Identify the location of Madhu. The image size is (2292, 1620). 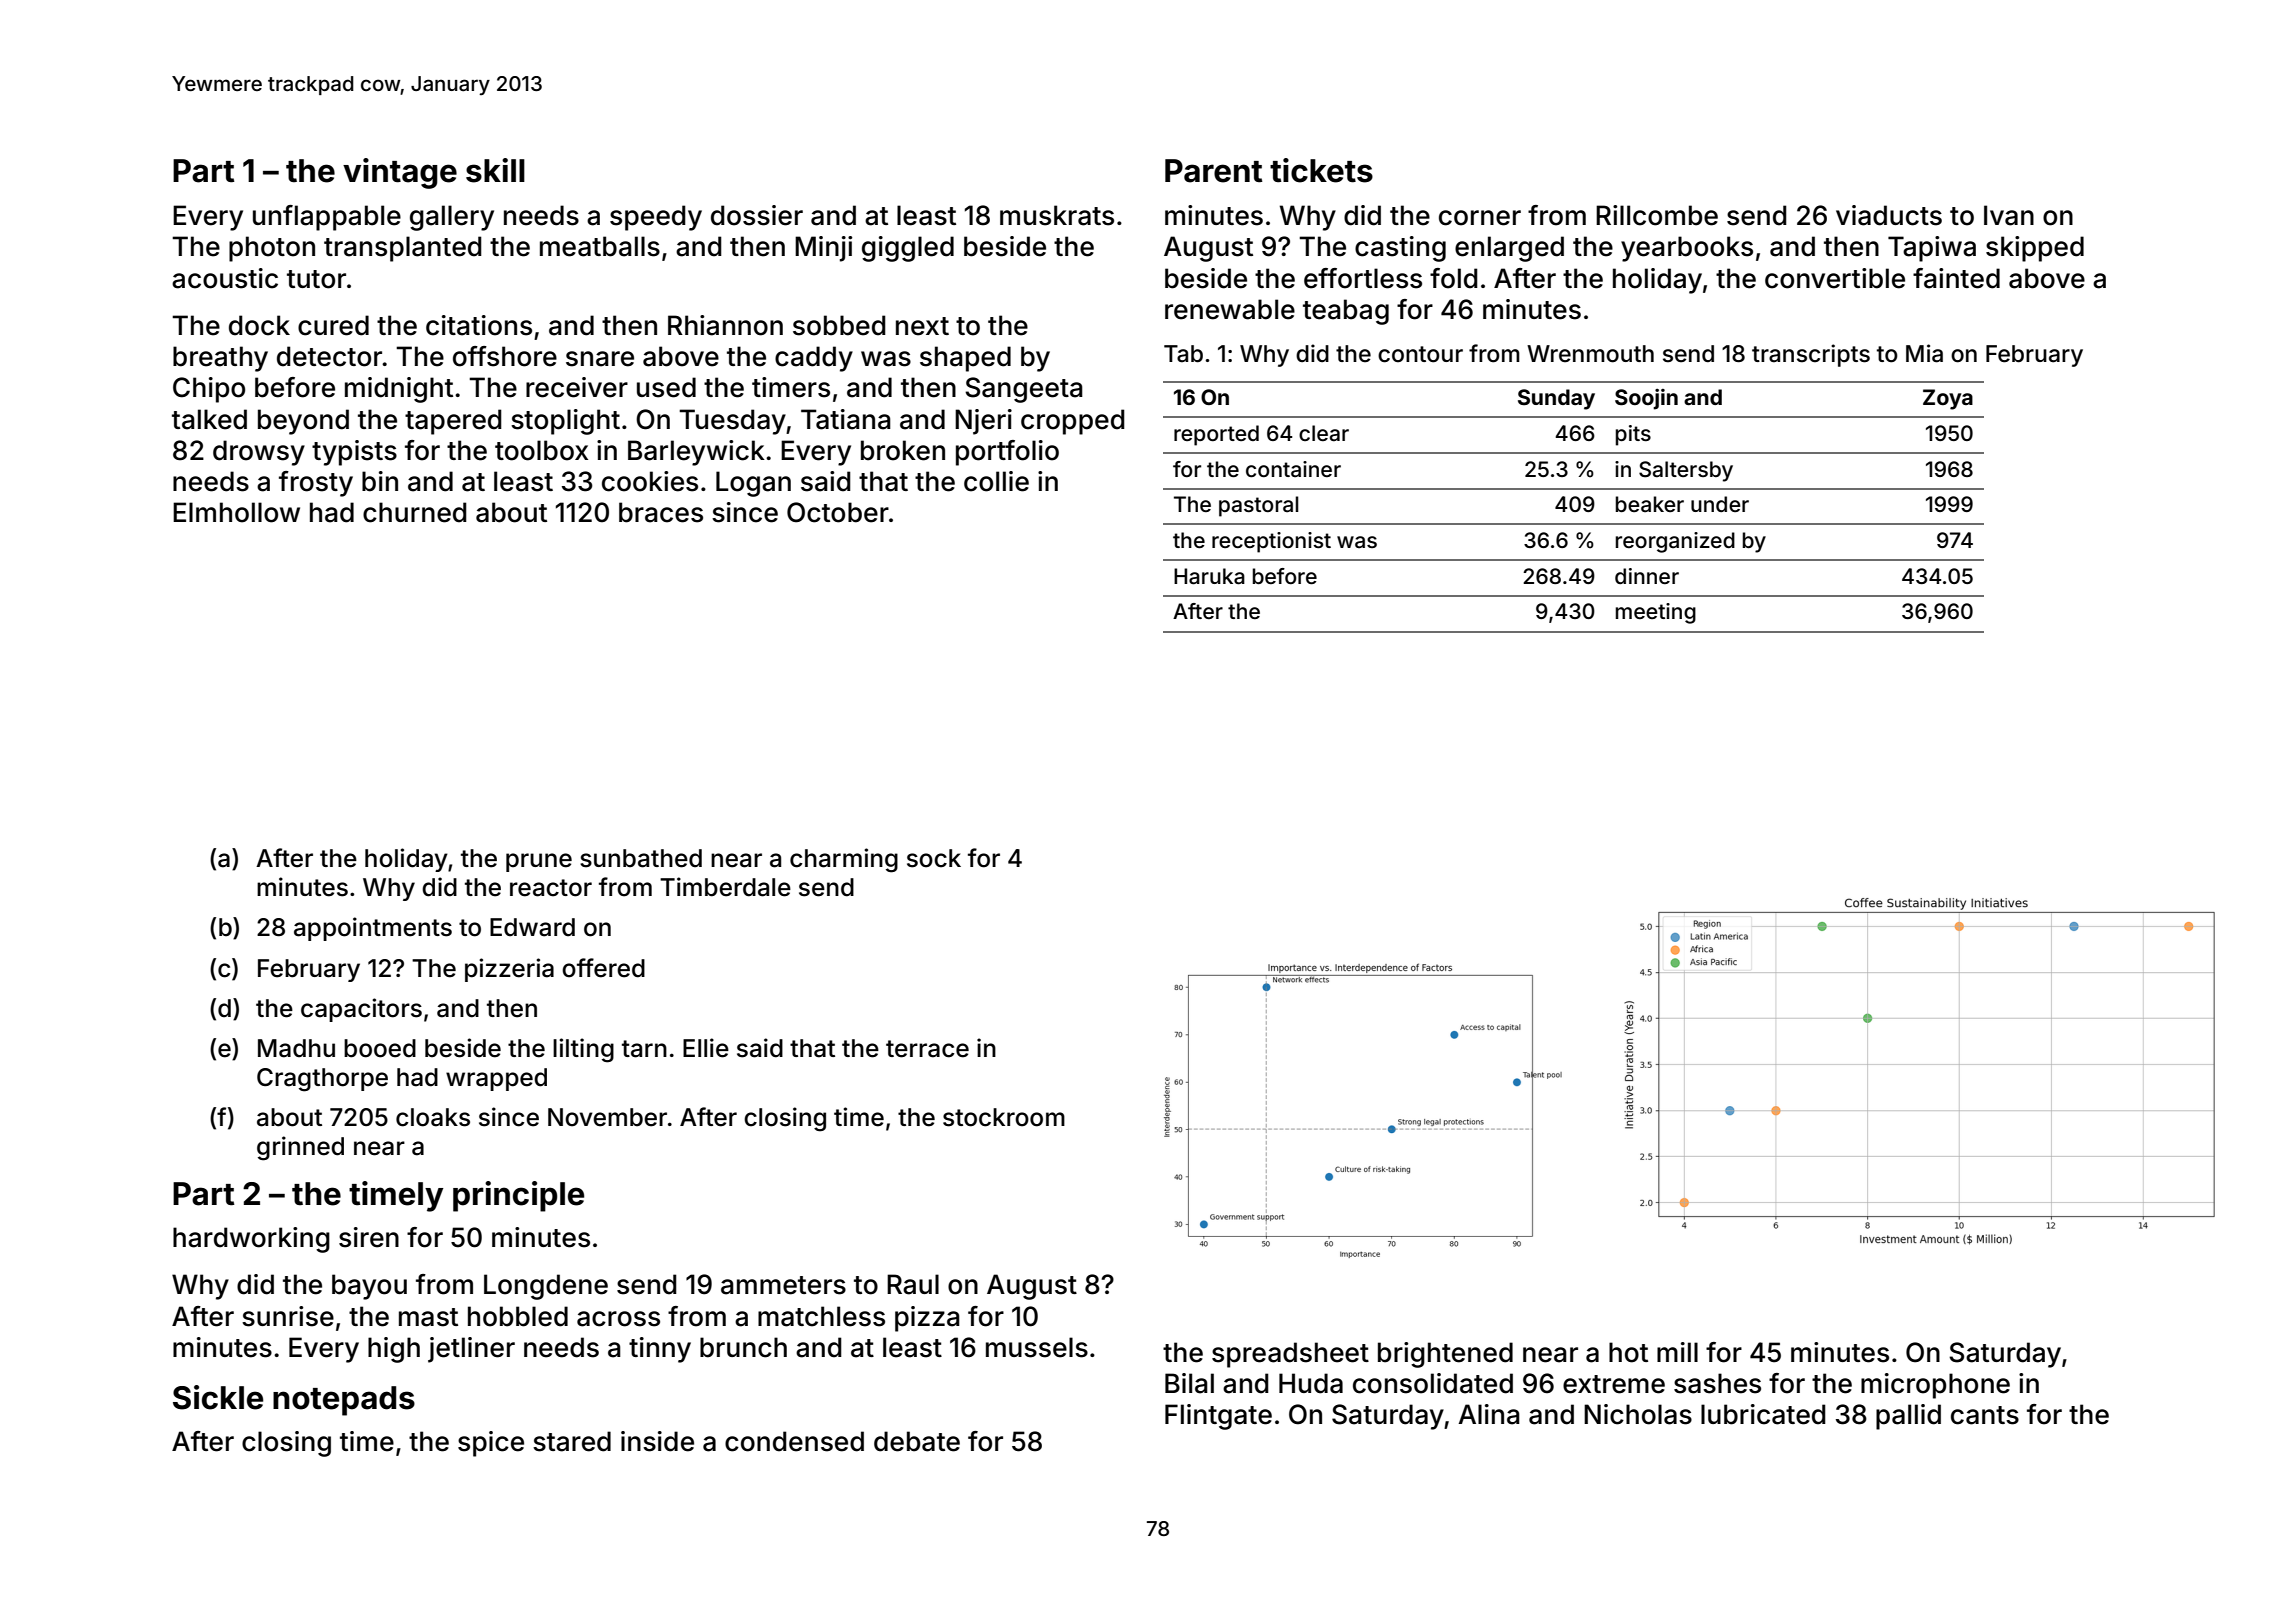
(296, 1048).
